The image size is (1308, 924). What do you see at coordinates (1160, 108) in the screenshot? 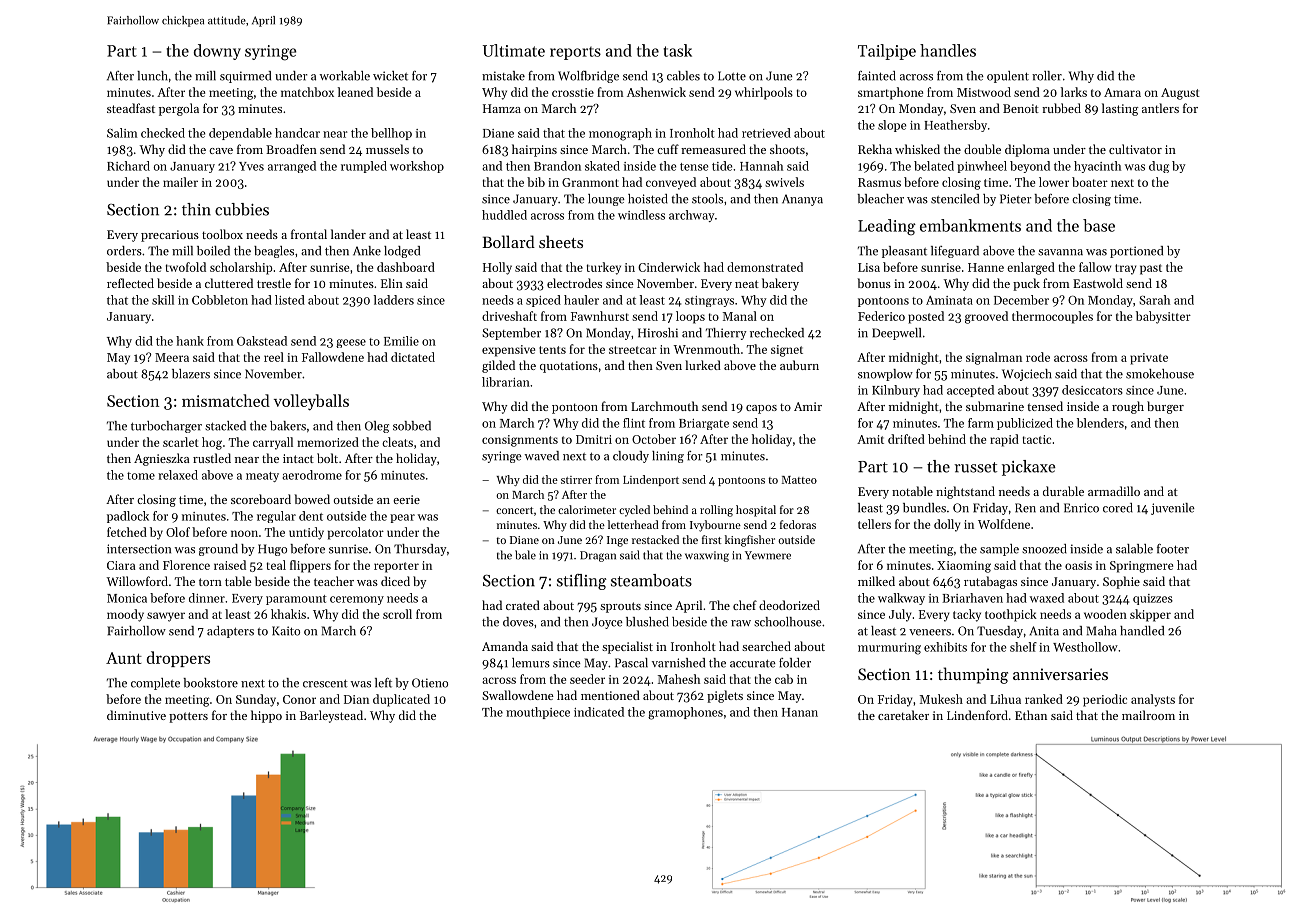
I see `antlers` at bounding box center [1160, 108].
